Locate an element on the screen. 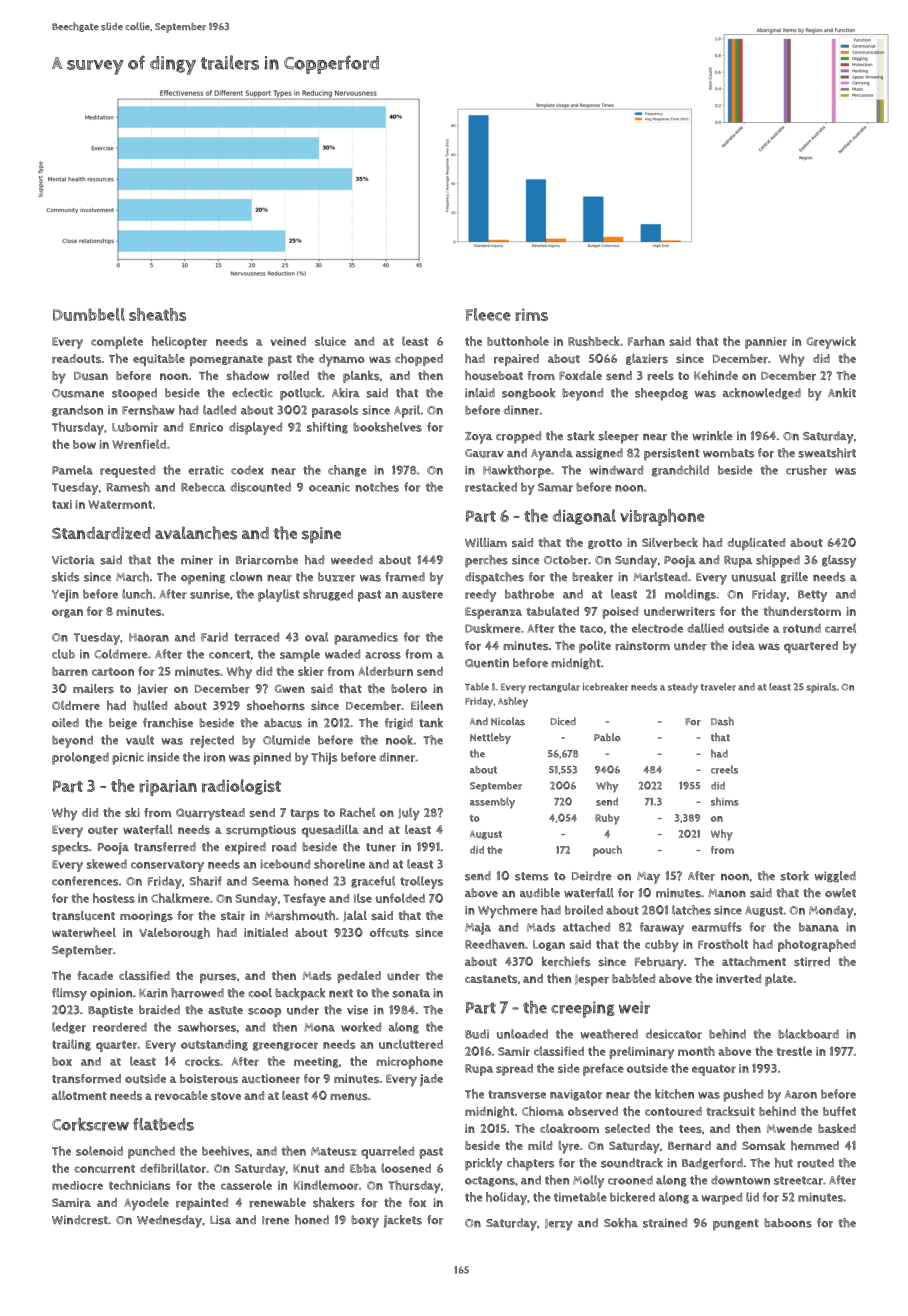 The height and width of the screenshot is (1316, 908). translucent is located at coordinates (83, 916).
